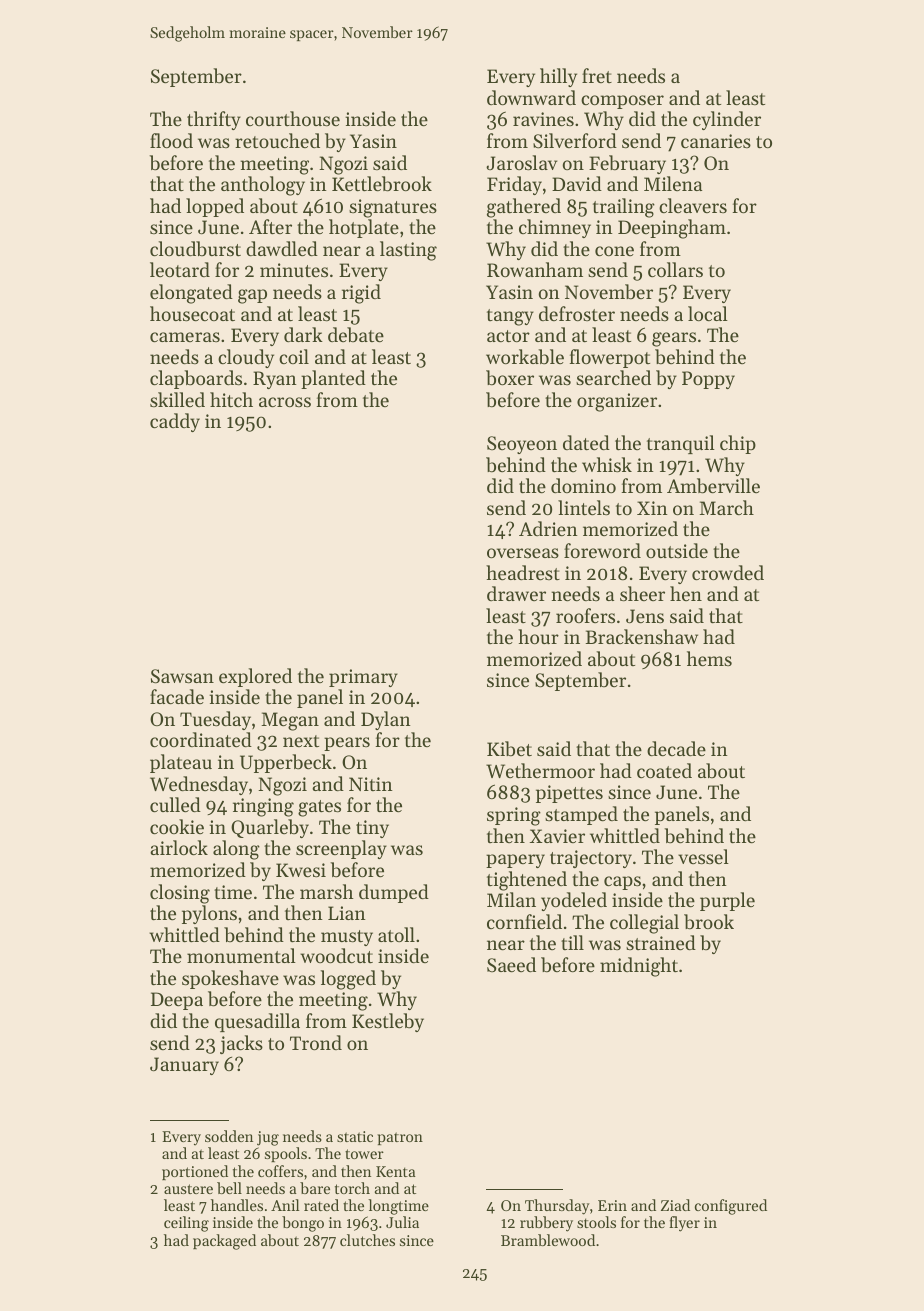 Image resolution: width=924 pixels, height=1311 pixels. I want to click on Deepa, so click(177, 1001).
